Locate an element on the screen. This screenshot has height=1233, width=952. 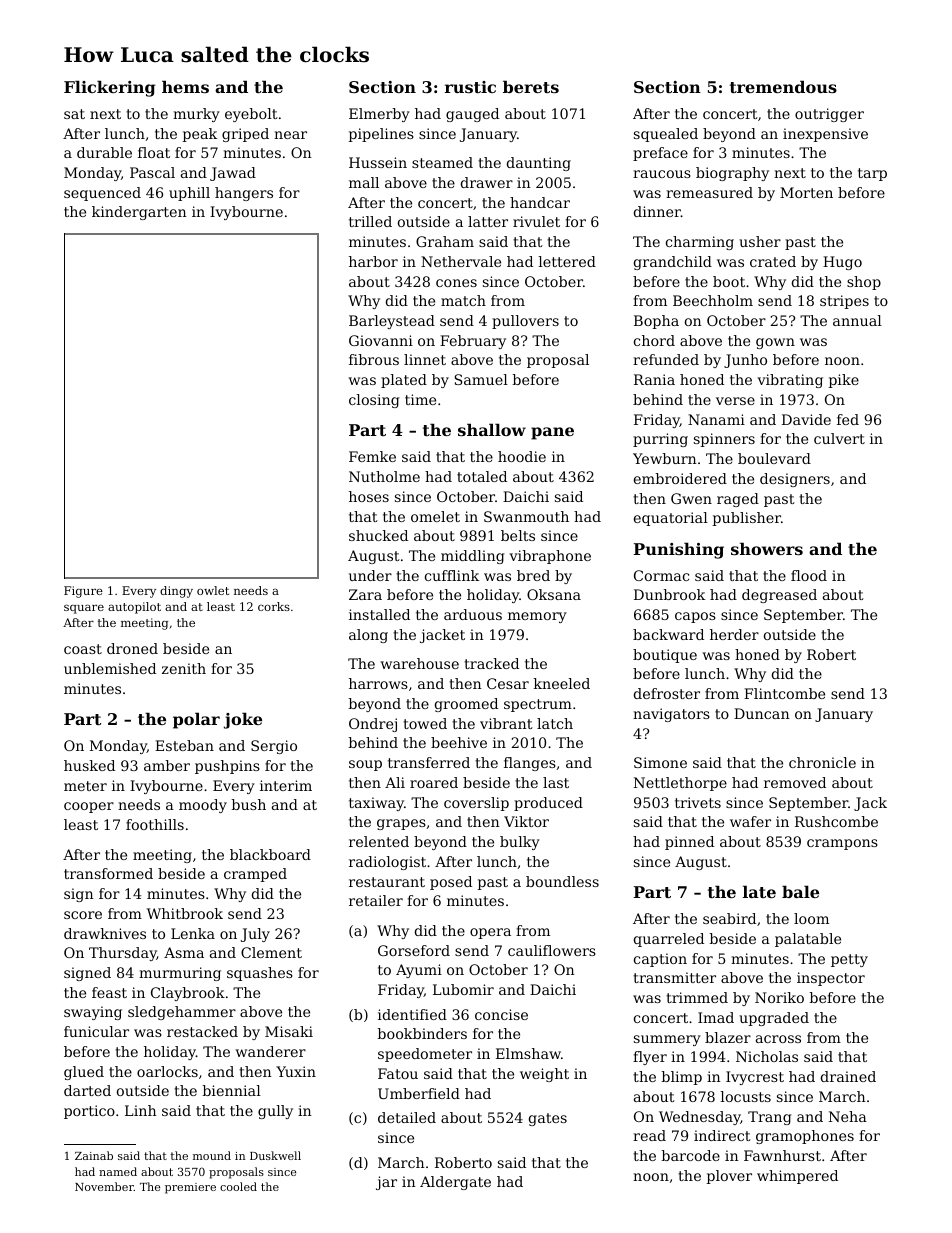
Oksana is located at coordinates (554, 594).
